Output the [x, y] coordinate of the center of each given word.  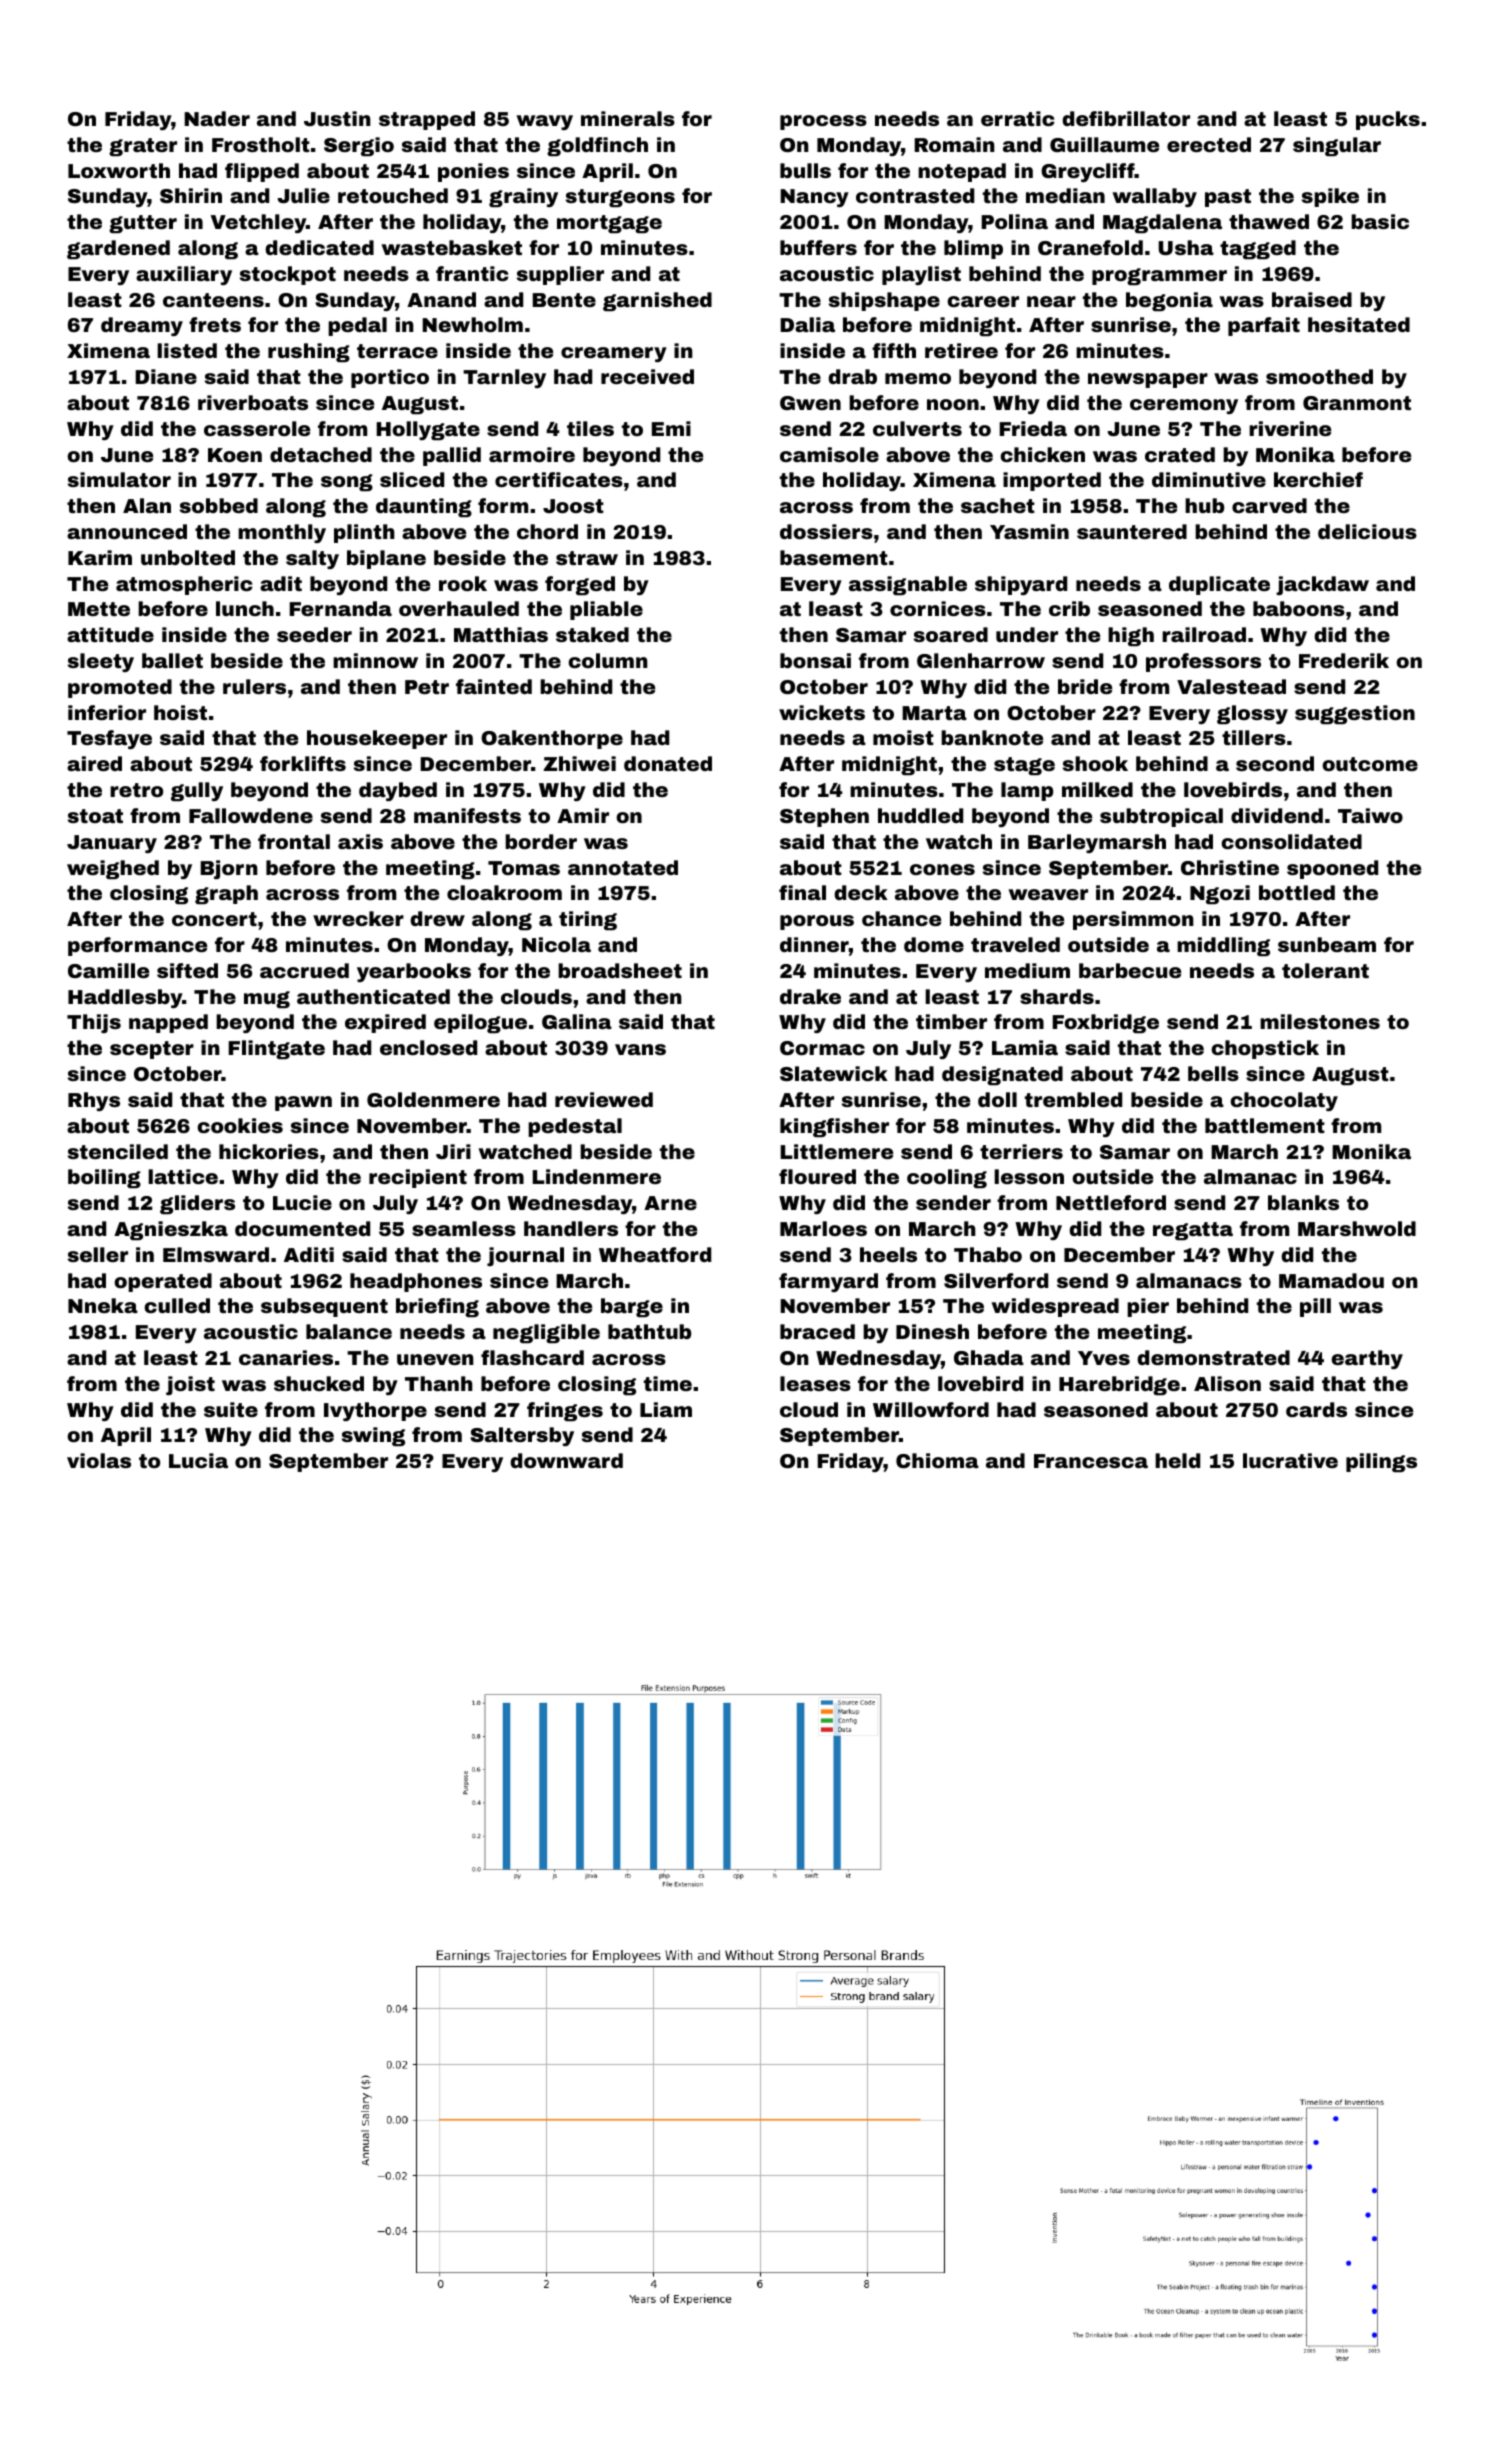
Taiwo [1370, 815]
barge [632, 1307]
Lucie [302, 1202]
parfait [1264, 326]
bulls [805, 170]
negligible [546, 1333]
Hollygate [428, 430]
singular [1337, 146]
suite [231, 1409]
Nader [217, 118]
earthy [1367, 1359]
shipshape [884, 301]
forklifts [303, 763]
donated [668, 763]
